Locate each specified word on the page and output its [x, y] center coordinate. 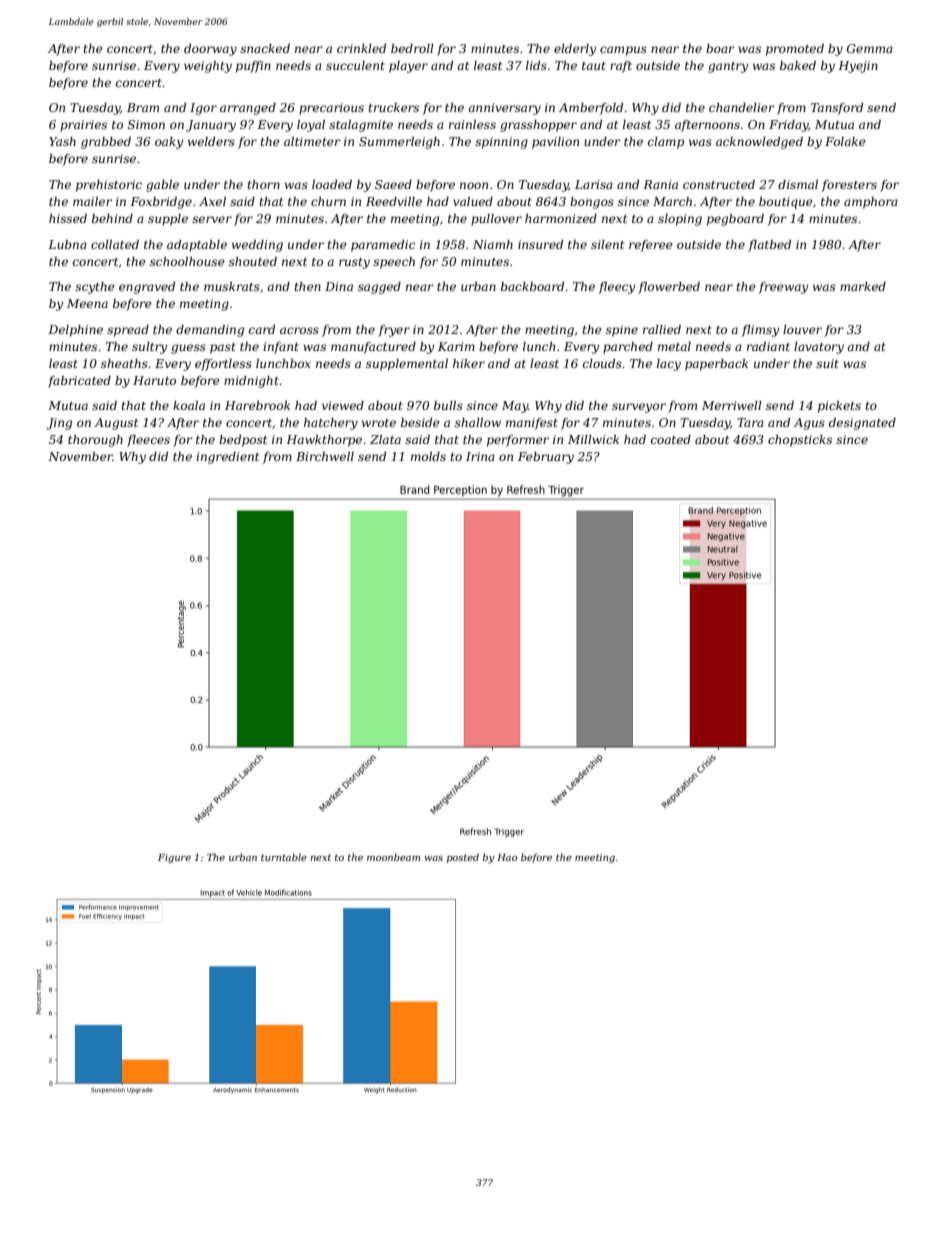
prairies [83, 126]
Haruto [154, 380]
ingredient [227, 458]
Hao [507, 857]
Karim [456, 346]
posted [463, 858]
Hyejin [858, 67]
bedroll [412, 48]
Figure [174, 858]
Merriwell [732, 405]
